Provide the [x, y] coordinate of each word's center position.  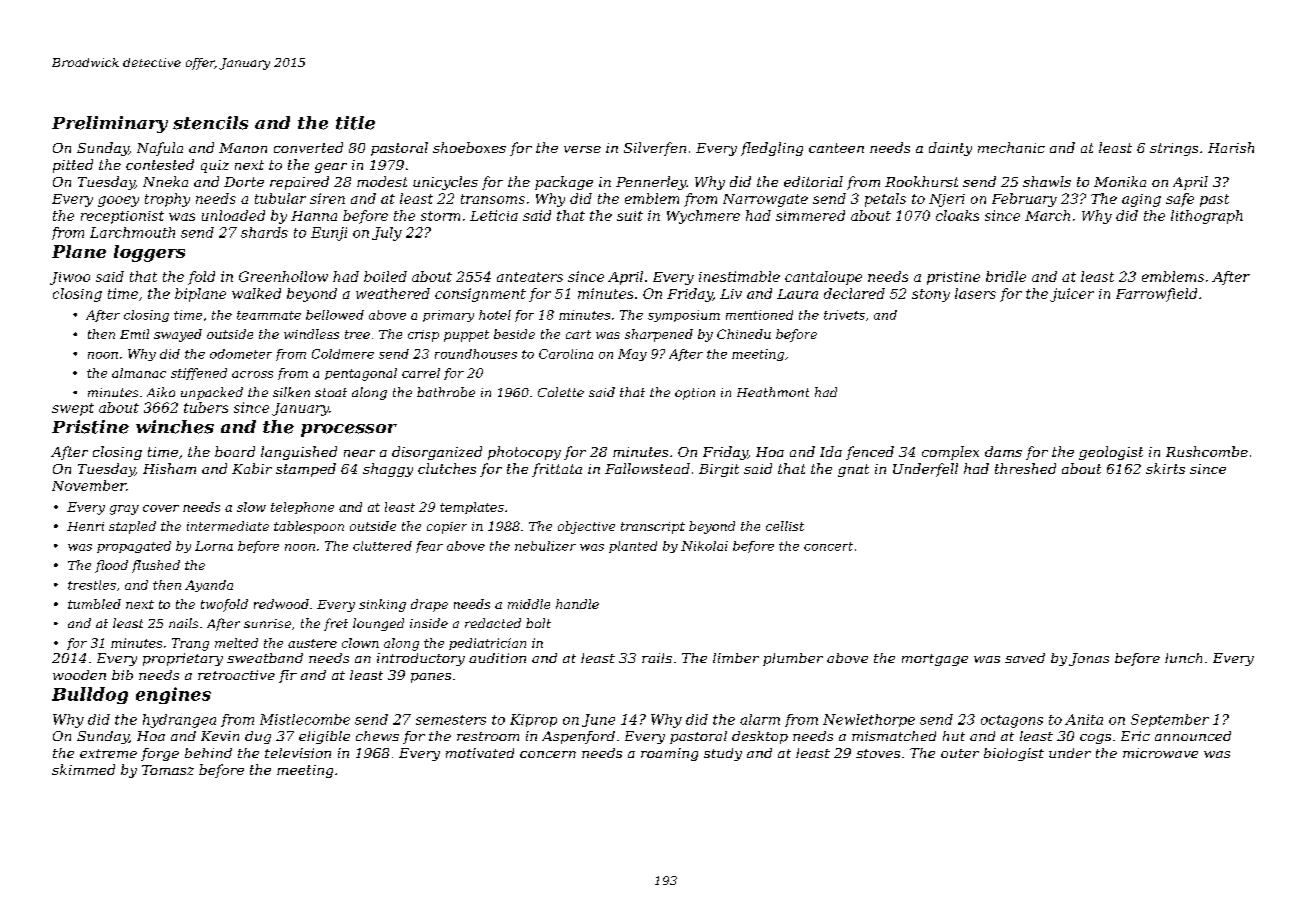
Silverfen [655, 149]
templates [472, 508]
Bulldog [90, 695]
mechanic [1011, 147]
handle [577, 604]
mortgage [935, 660]
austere [312, 643]
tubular [280, 198]
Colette [561, 392]
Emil [134, 334]
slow [251, 507]
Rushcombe [1207, 451]
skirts [1165, 468]
